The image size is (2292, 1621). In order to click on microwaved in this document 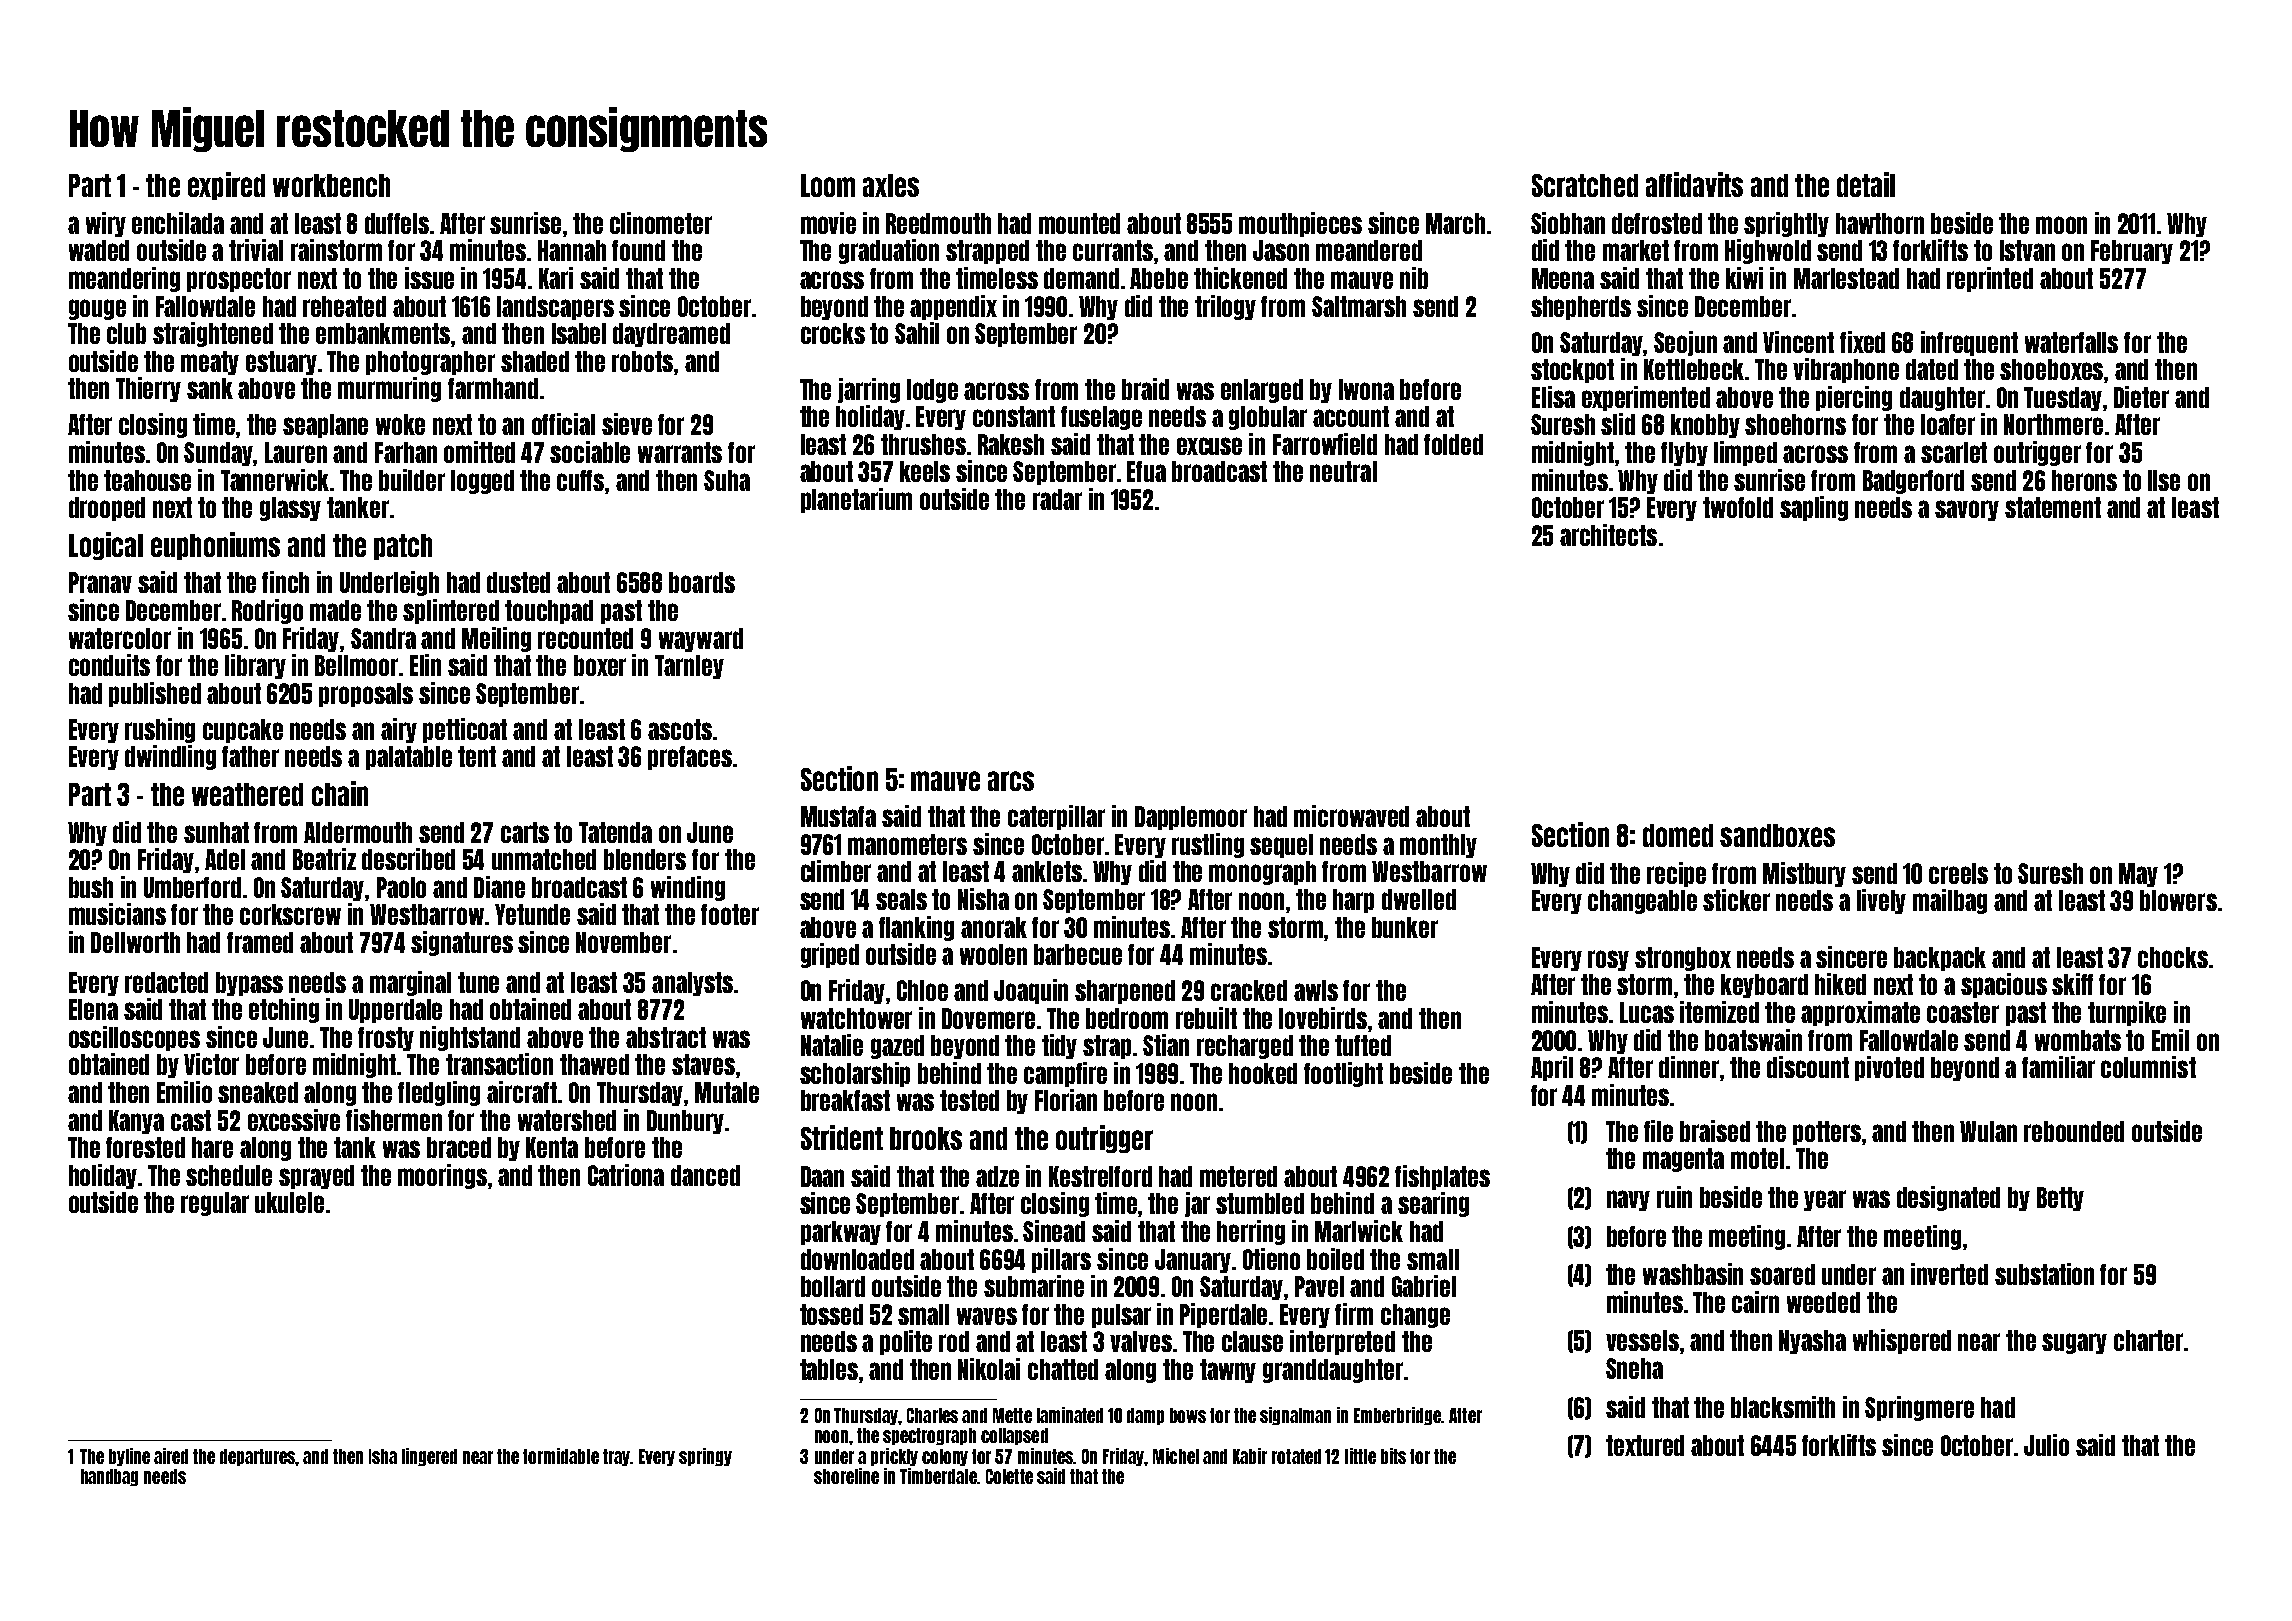, I will do `click(1351, 816)`.
